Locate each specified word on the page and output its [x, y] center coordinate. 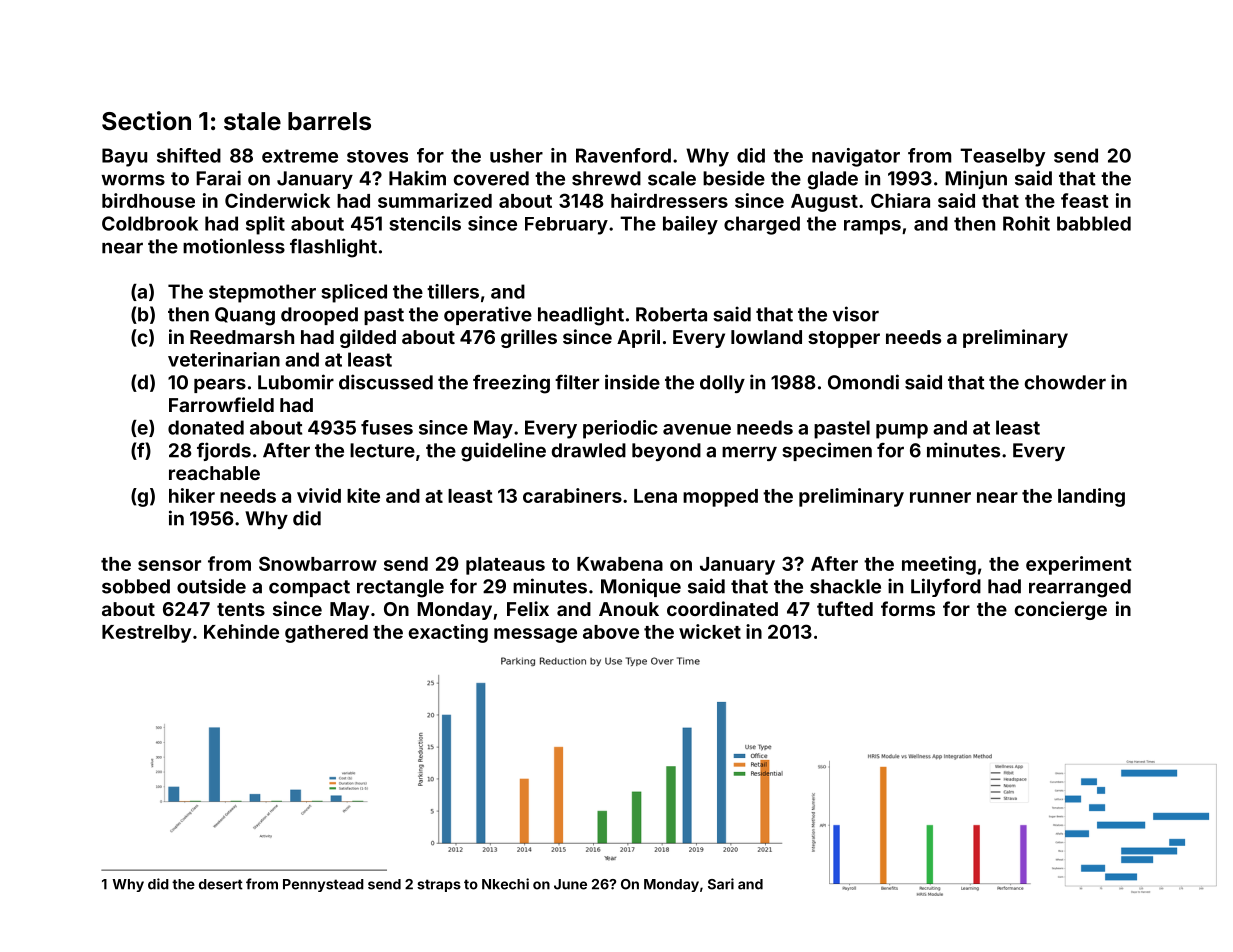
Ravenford [623, 155]
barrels [329, 121]
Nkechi [505, 884]
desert [221, 884]
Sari [721, 884]
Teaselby [1002, 157]
